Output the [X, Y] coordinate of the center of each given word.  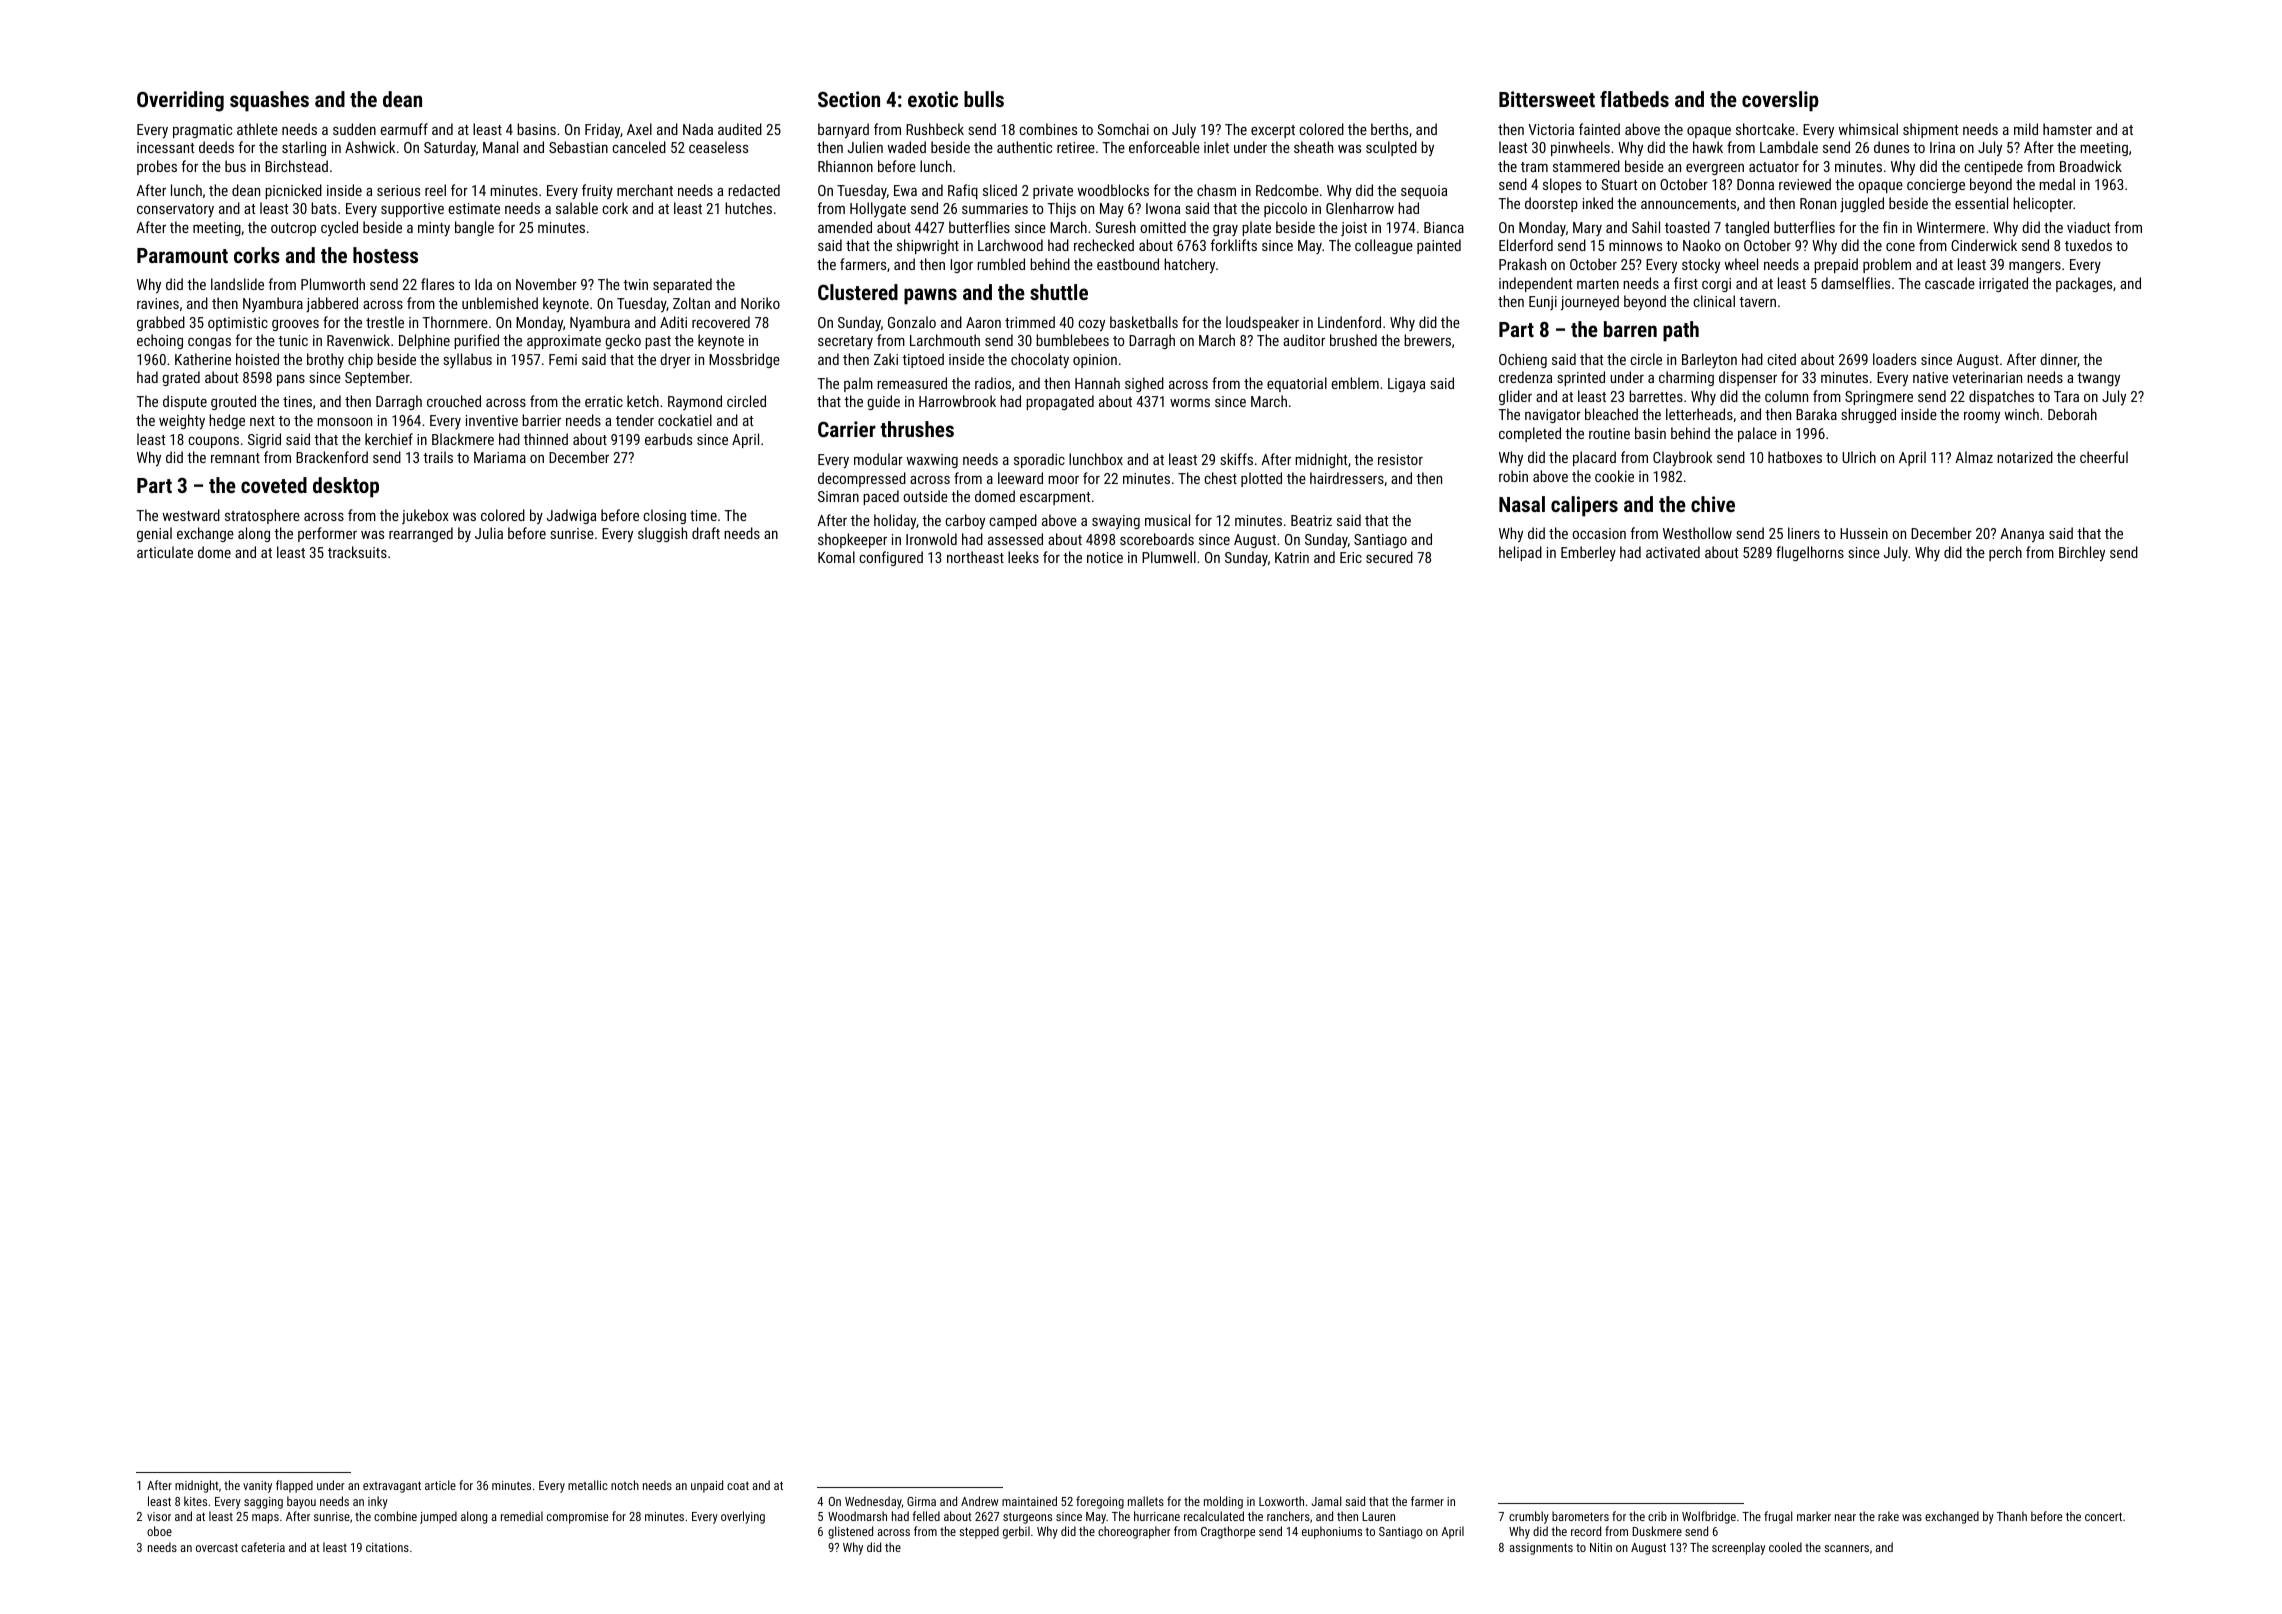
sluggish [662, 534]
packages [2084, 284]
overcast [217, 1547]
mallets [1146, 1501]
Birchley [2082, 554]
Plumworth [333, 284]
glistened [850, 1532]
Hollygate [878, 209]
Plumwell [1169, 557]
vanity [257, 1487]
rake [1888, 1516]
